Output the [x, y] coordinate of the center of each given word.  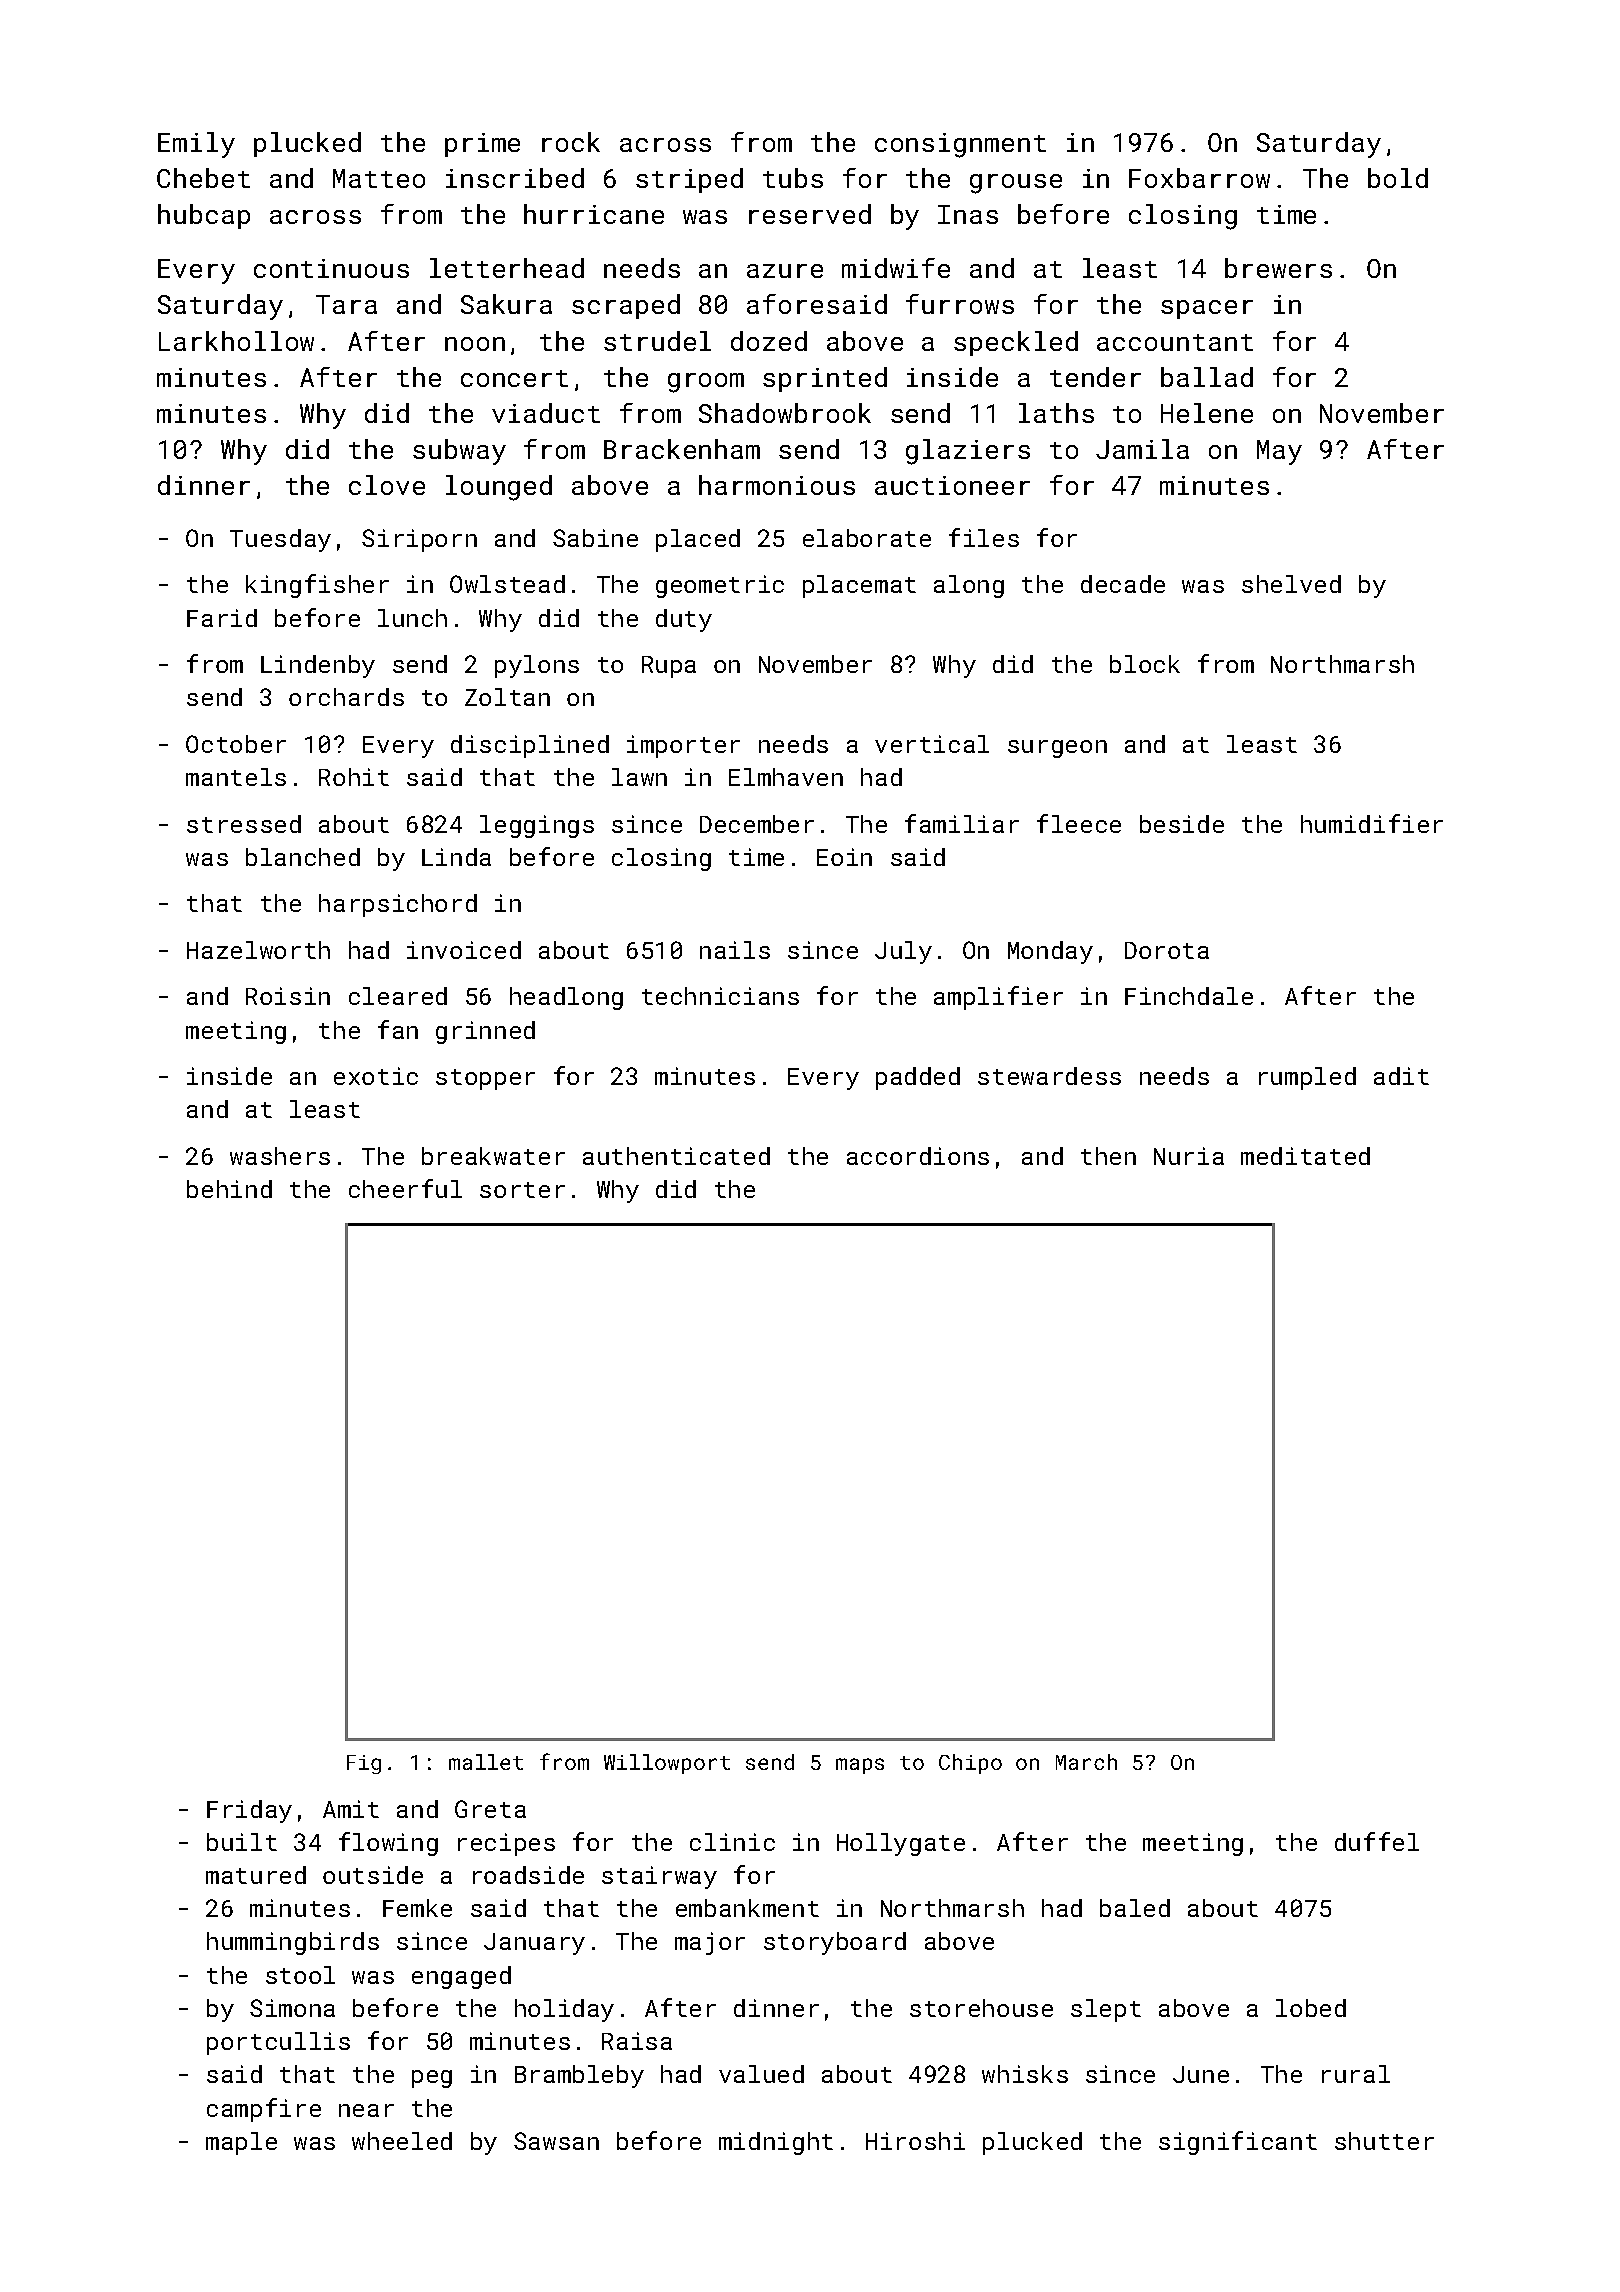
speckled [1016, 343]
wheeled [402, 2141]
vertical [932, 744]
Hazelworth [258, 950]
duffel [1377, 1841]
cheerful [405, 1188]
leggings [537, 826]
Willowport [667, 1764]
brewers [1278, 268]
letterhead [507, 268]
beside [1182, 824]
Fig [364, 1764]
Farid [222, 618]
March [1086, 1762]
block [1145, 664]
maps [860, 1766]
